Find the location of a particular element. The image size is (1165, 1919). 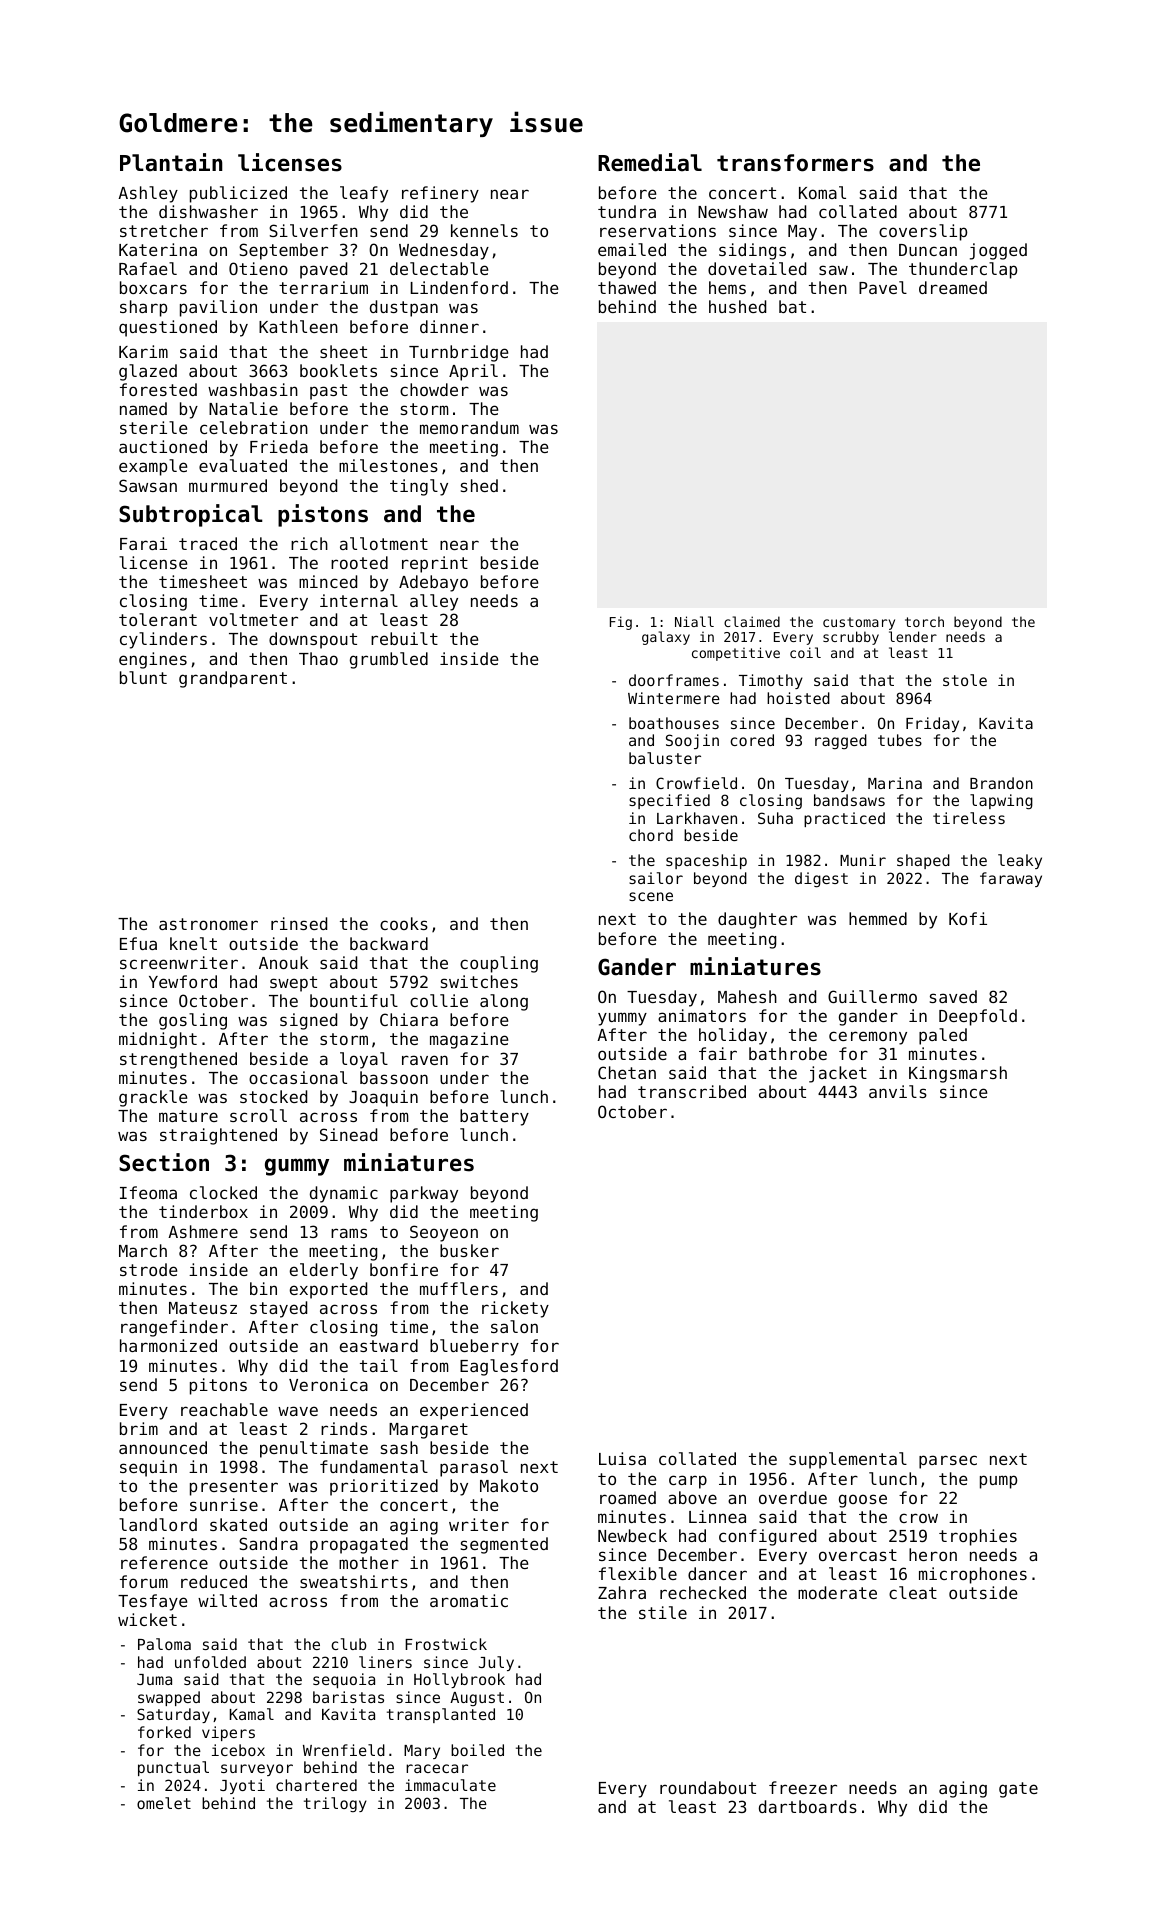

Mahesh is located at coordinates (747, 996).
